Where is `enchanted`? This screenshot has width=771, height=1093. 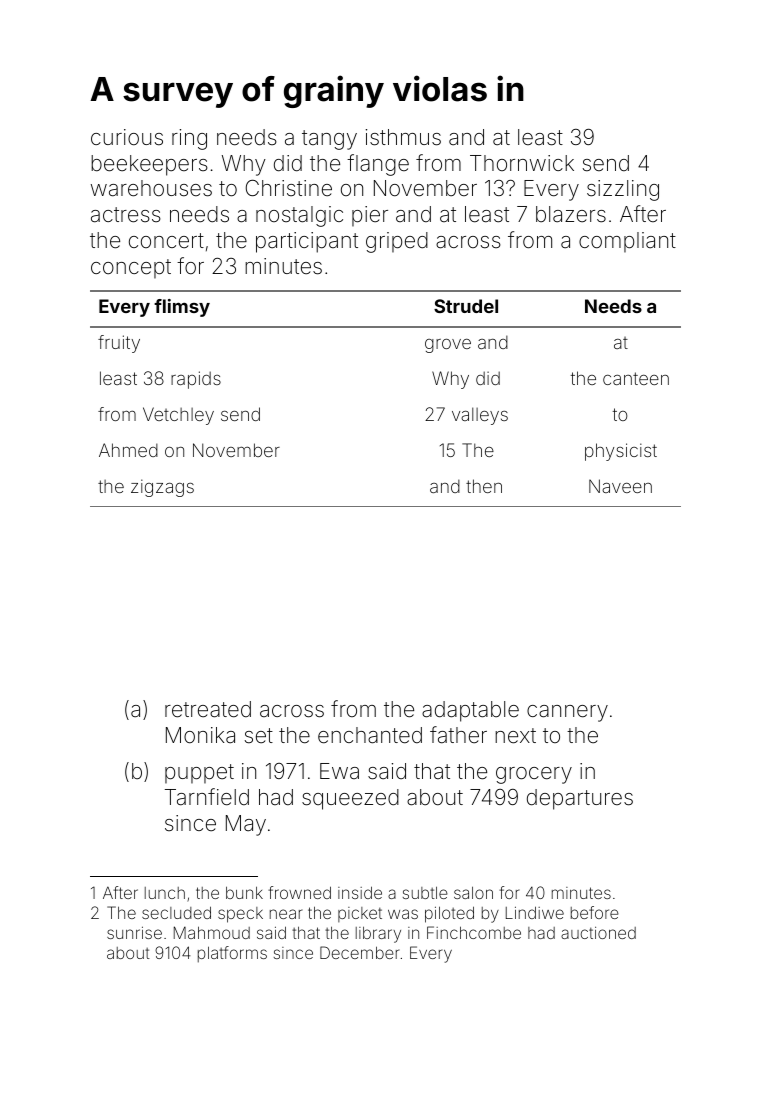 enchanted is located at coordinates (370, 735).
